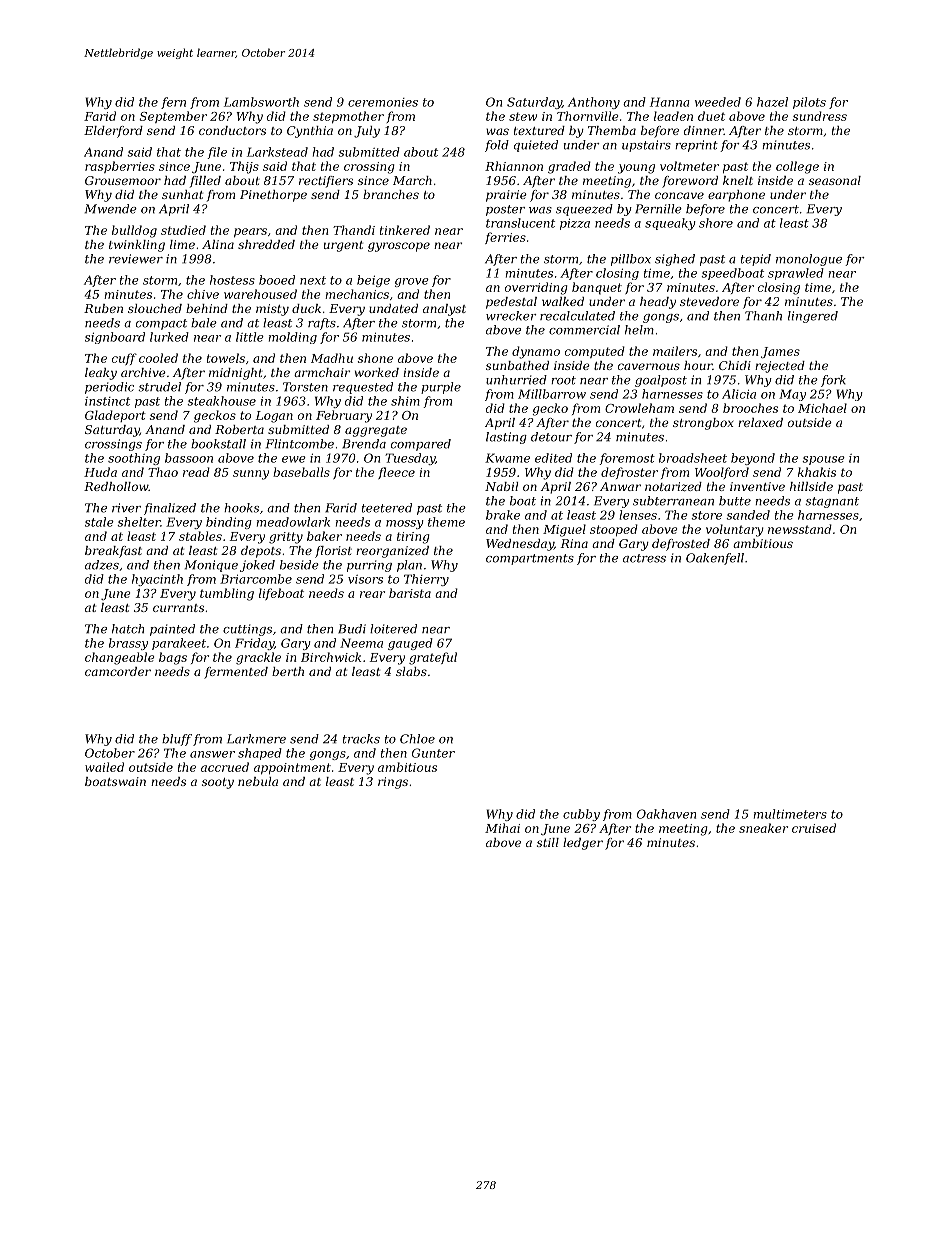  I want to click on newsstand, so click(800, 529).
